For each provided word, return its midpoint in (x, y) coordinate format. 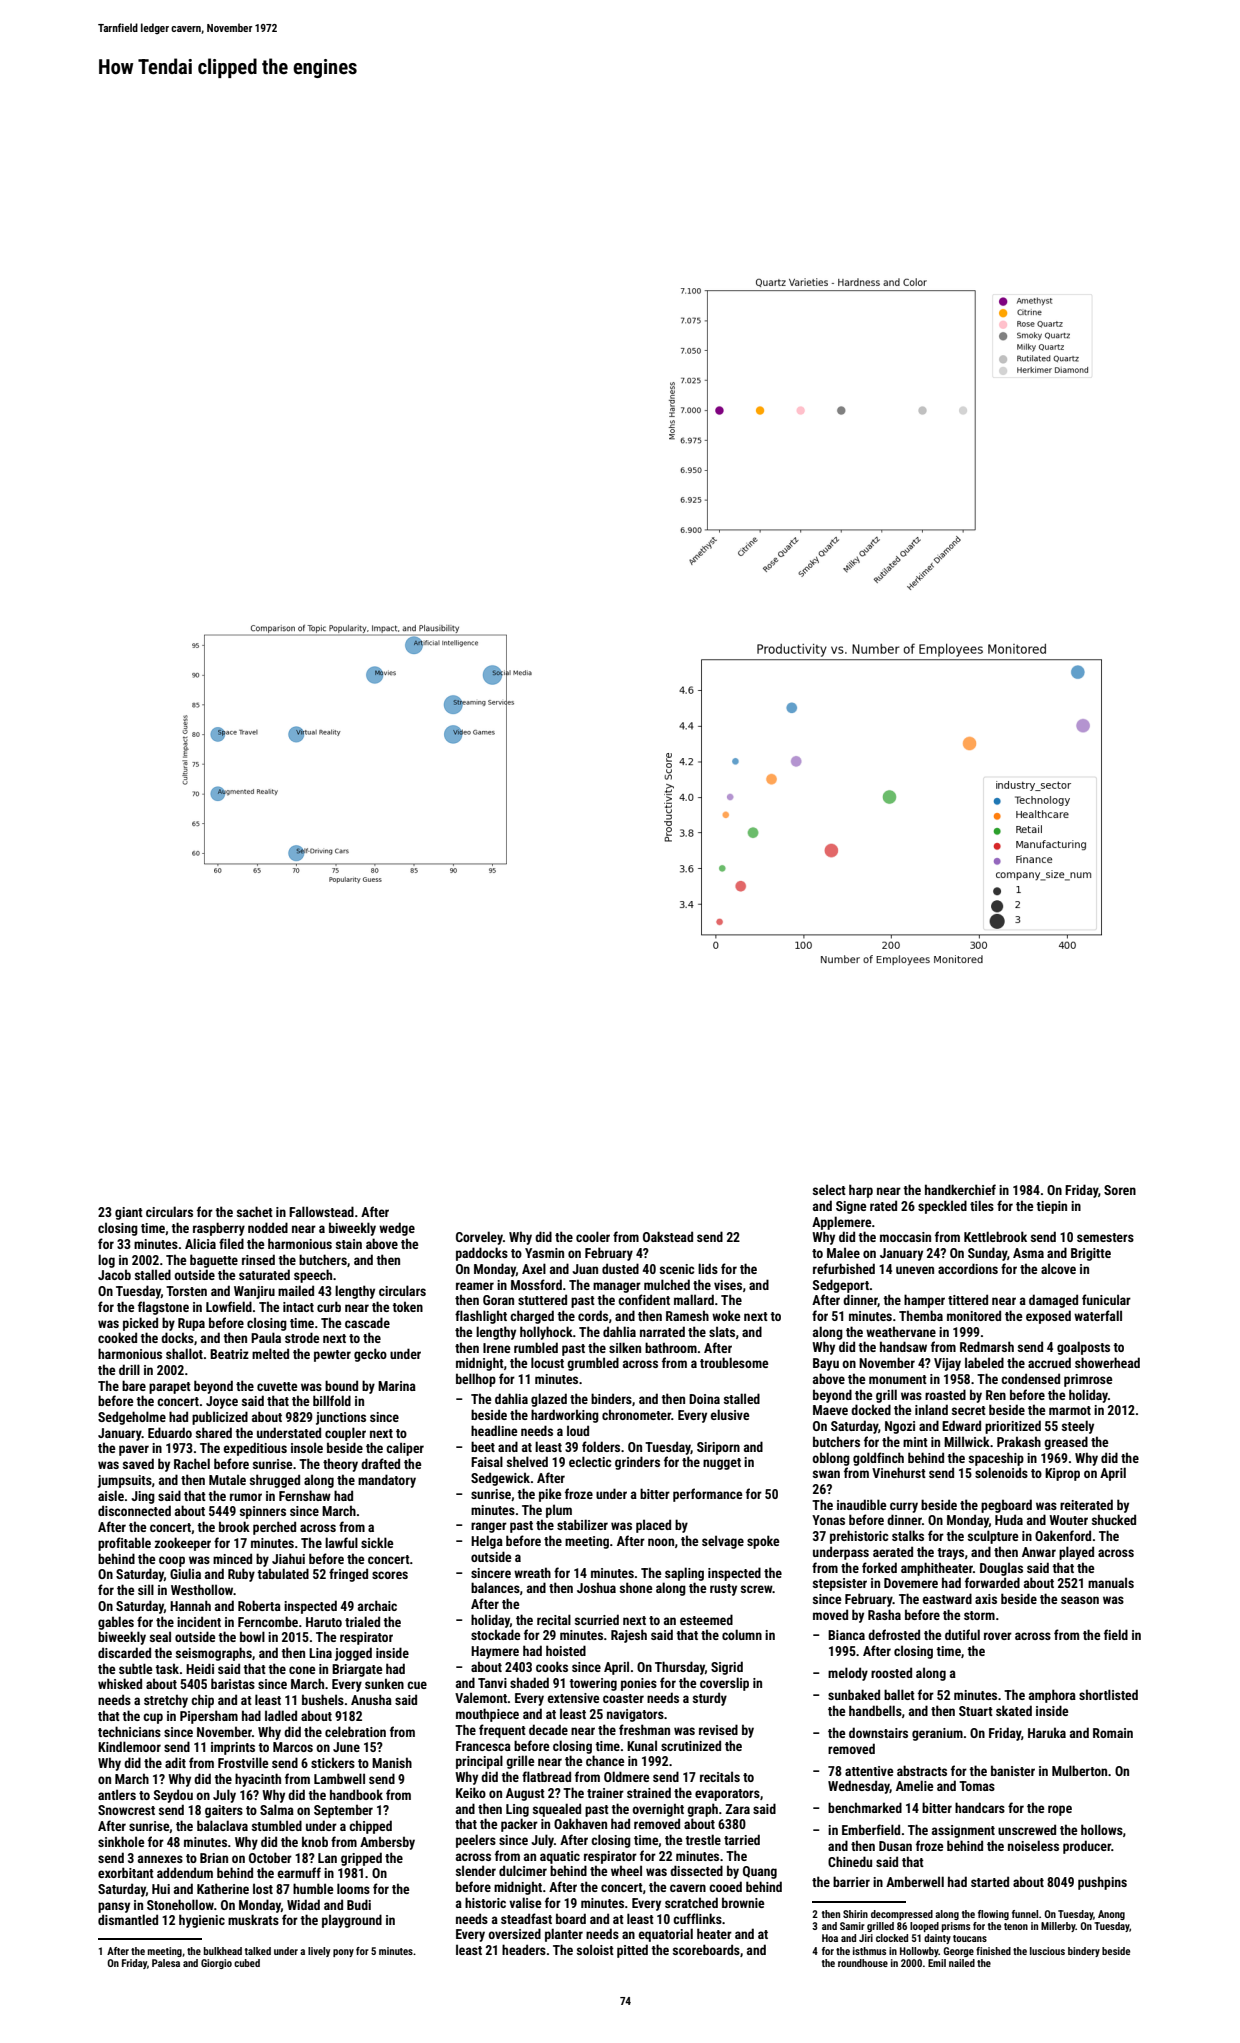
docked (871, 1409)
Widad (303, 1904)
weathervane (901, 1331)
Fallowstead (321, 1211)
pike (550, 1495)
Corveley (479, 1238)
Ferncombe (268, 1621)
